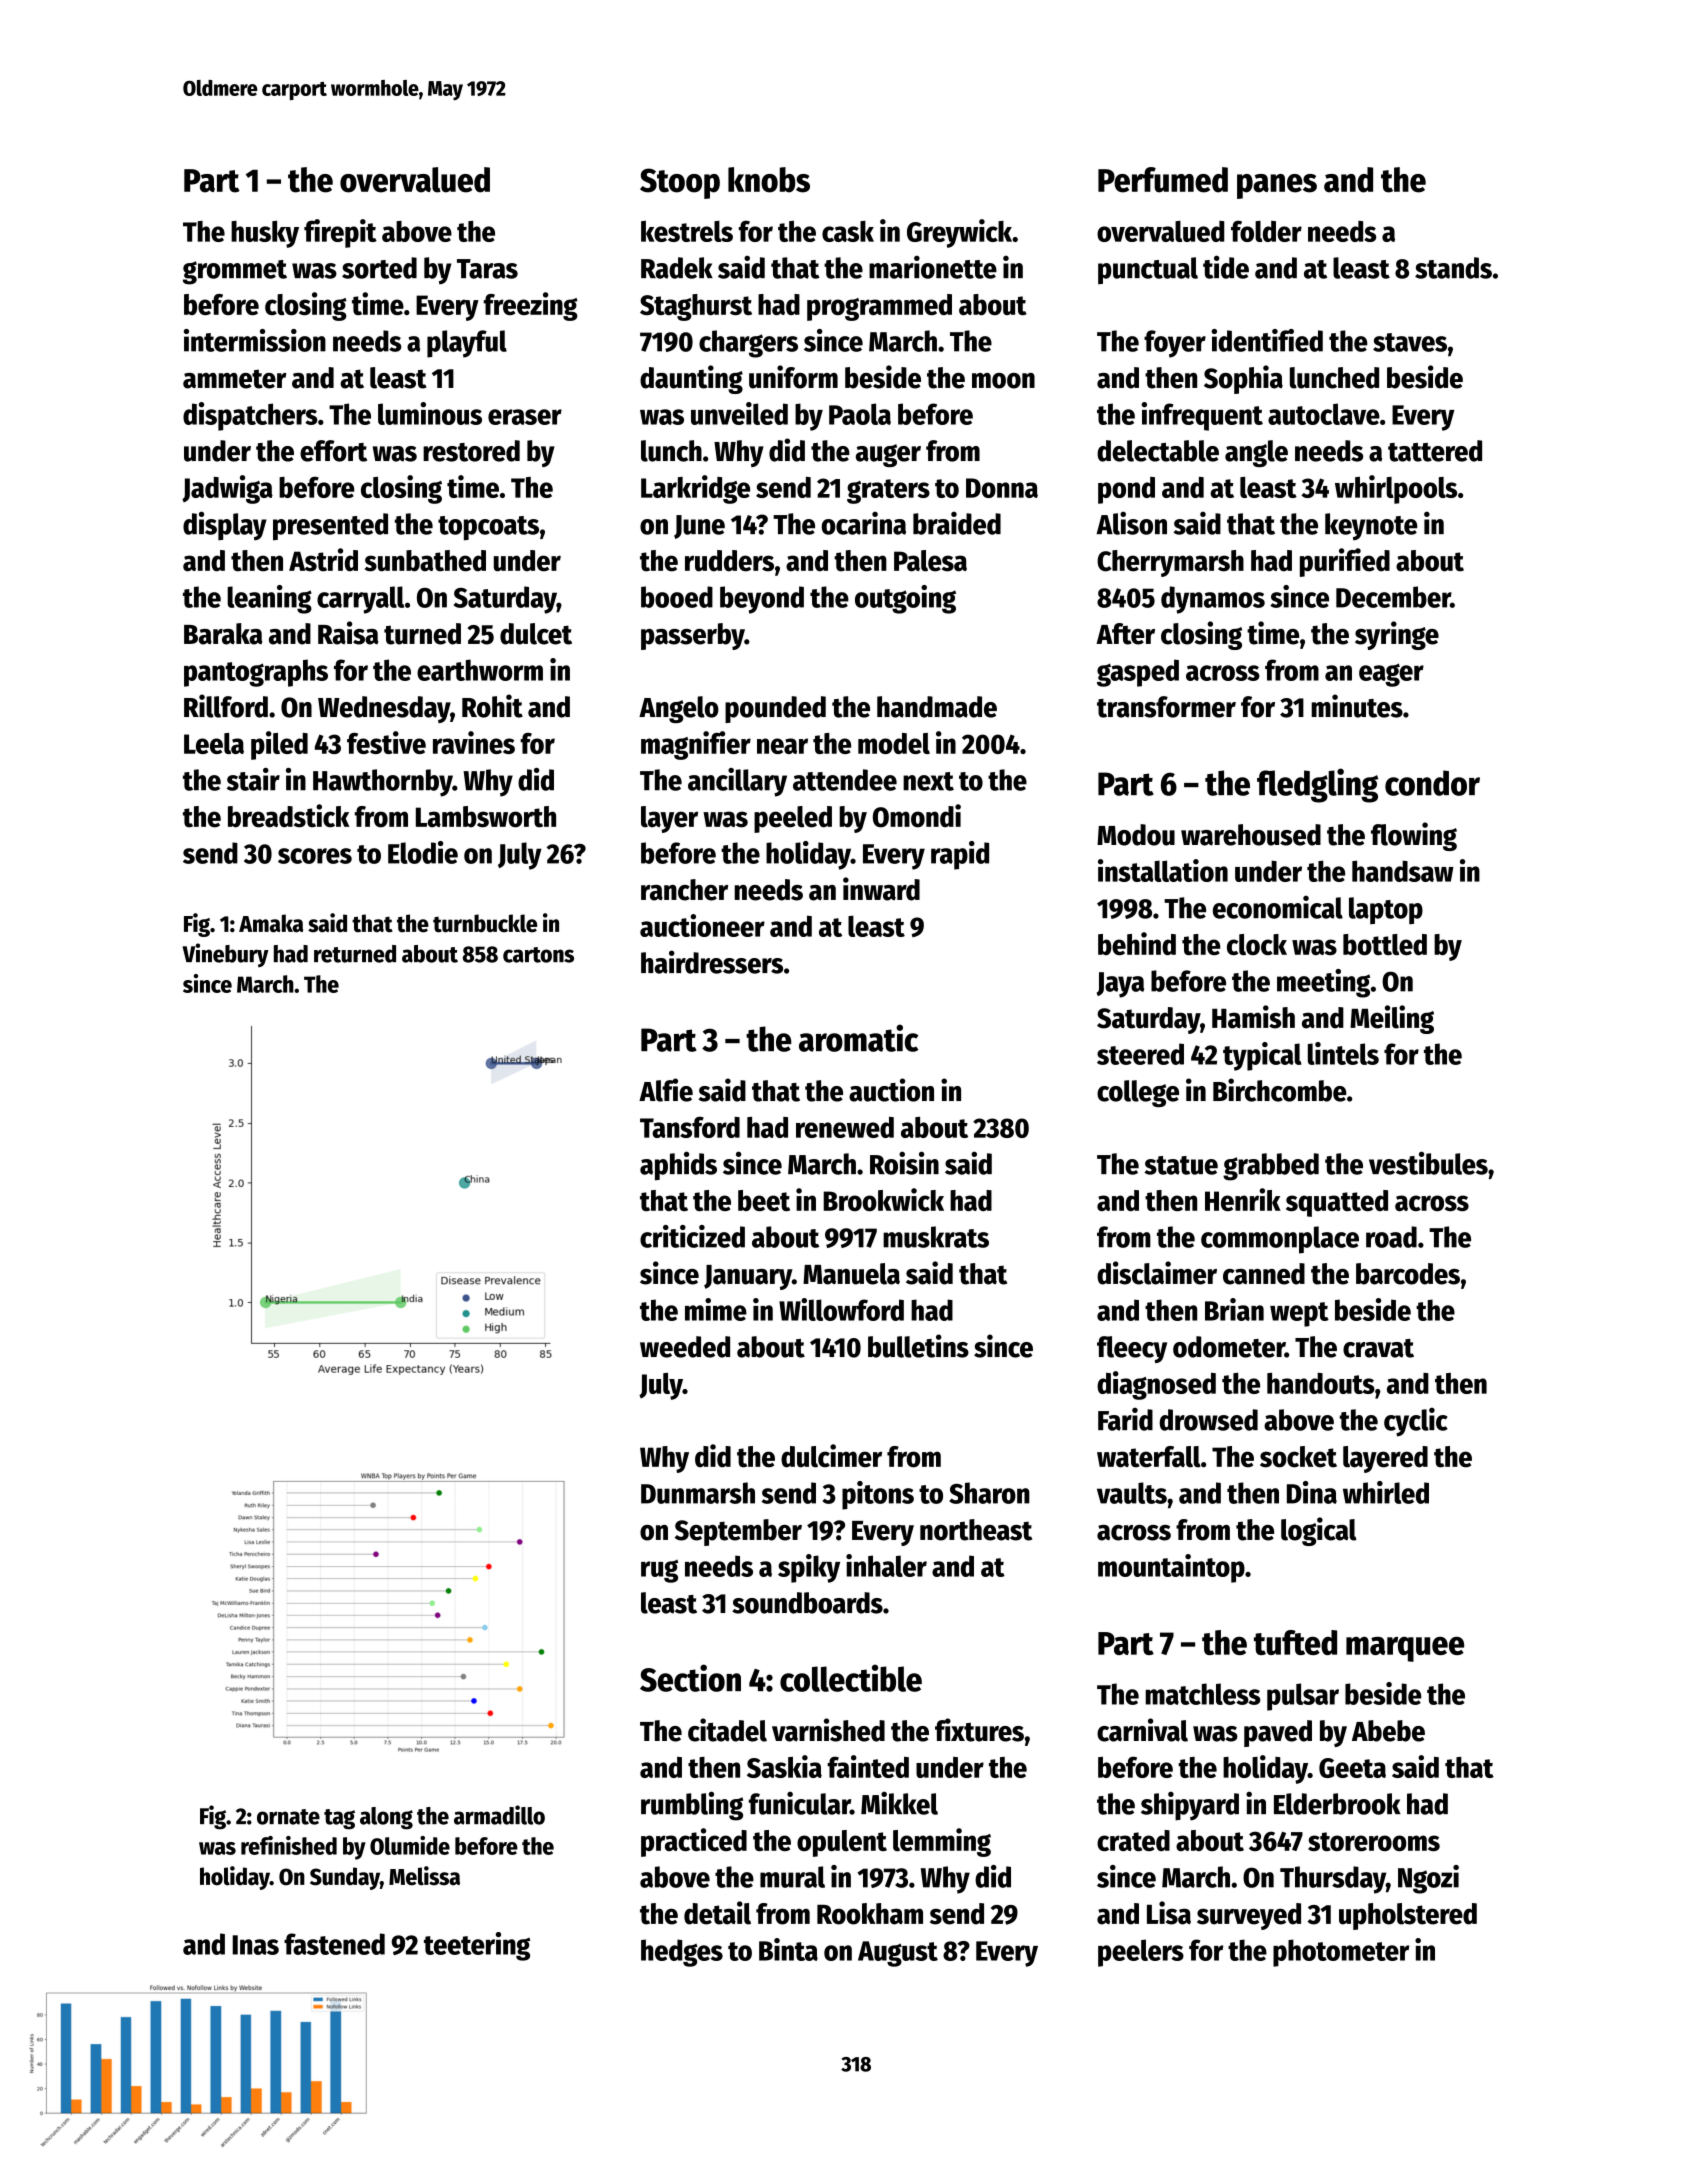  Describe the element at coordinates (265, 234) in the page. I see `husky` at that location.
